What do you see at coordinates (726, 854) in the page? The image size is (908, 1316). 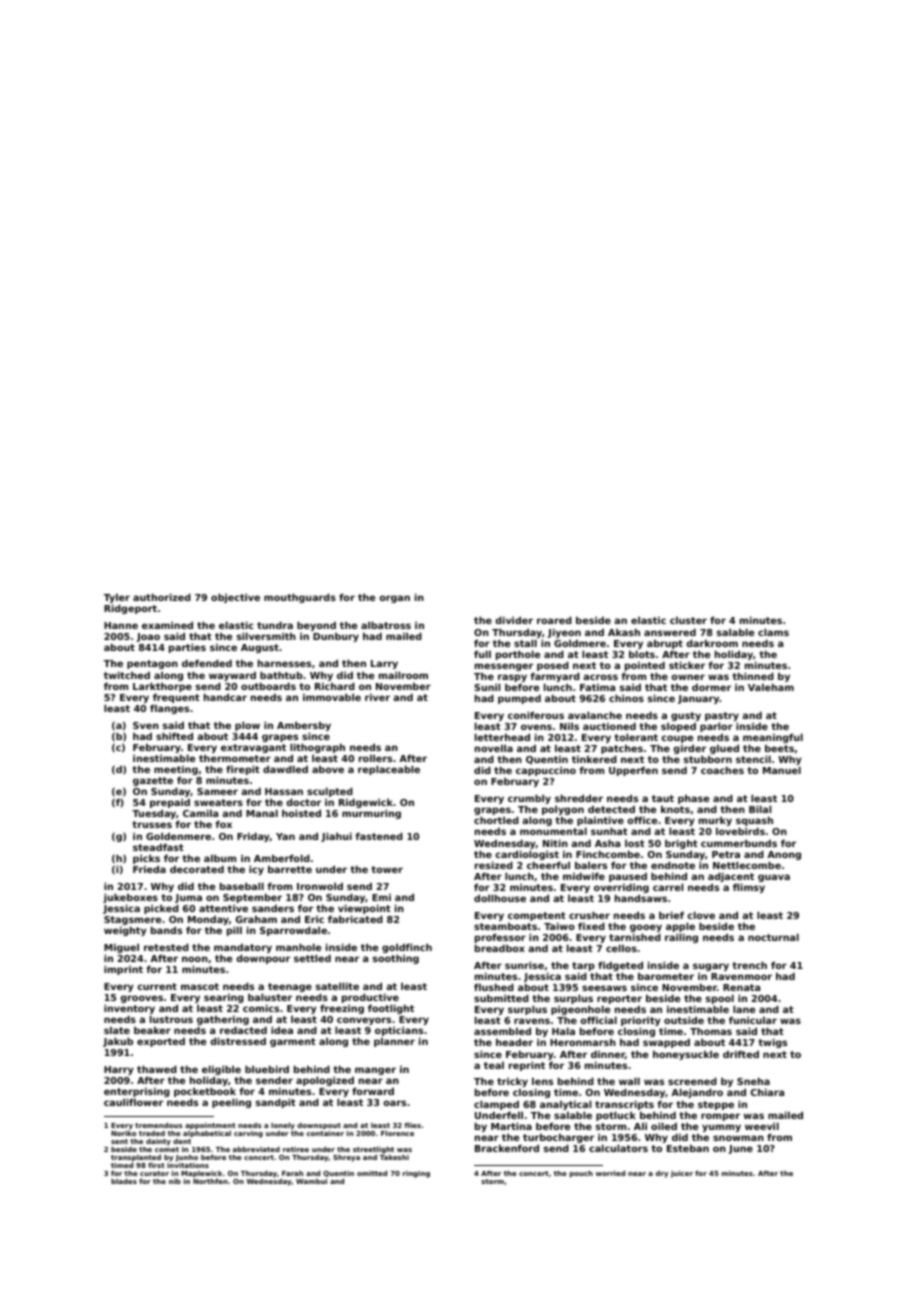 I see `Petra` at bounding box center [726, 854].
